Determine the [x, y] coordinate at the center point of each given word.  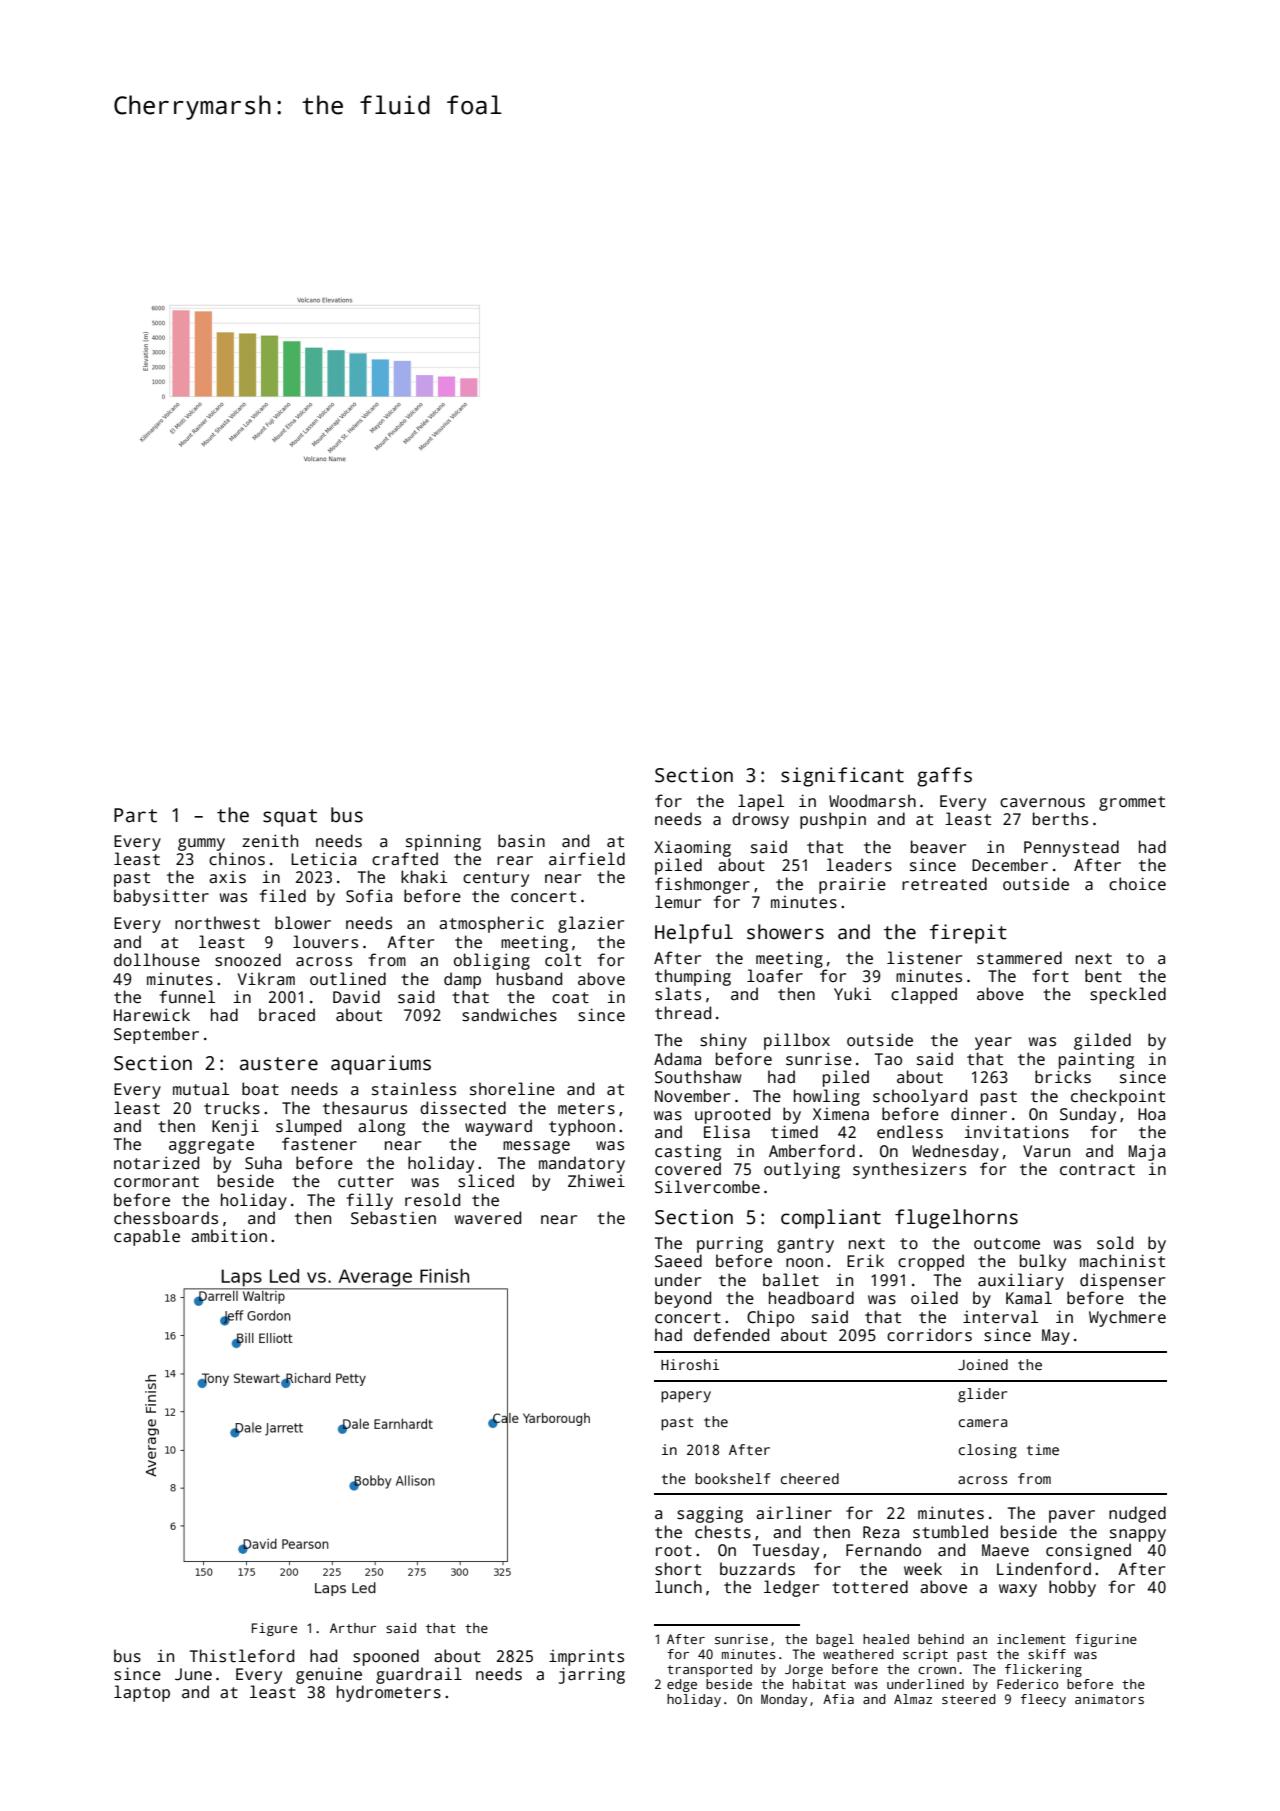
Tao [888, 1059]
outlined [348, 978]
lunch [678, 1586]
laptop [142, 1693]
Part [135, 815]
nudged [1137, 1514]
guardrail [419, 1675]
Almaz [913, 1699]
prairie [852, 885]
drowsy [760, 820]
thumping [693, 977]
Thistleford [242, 1656]
